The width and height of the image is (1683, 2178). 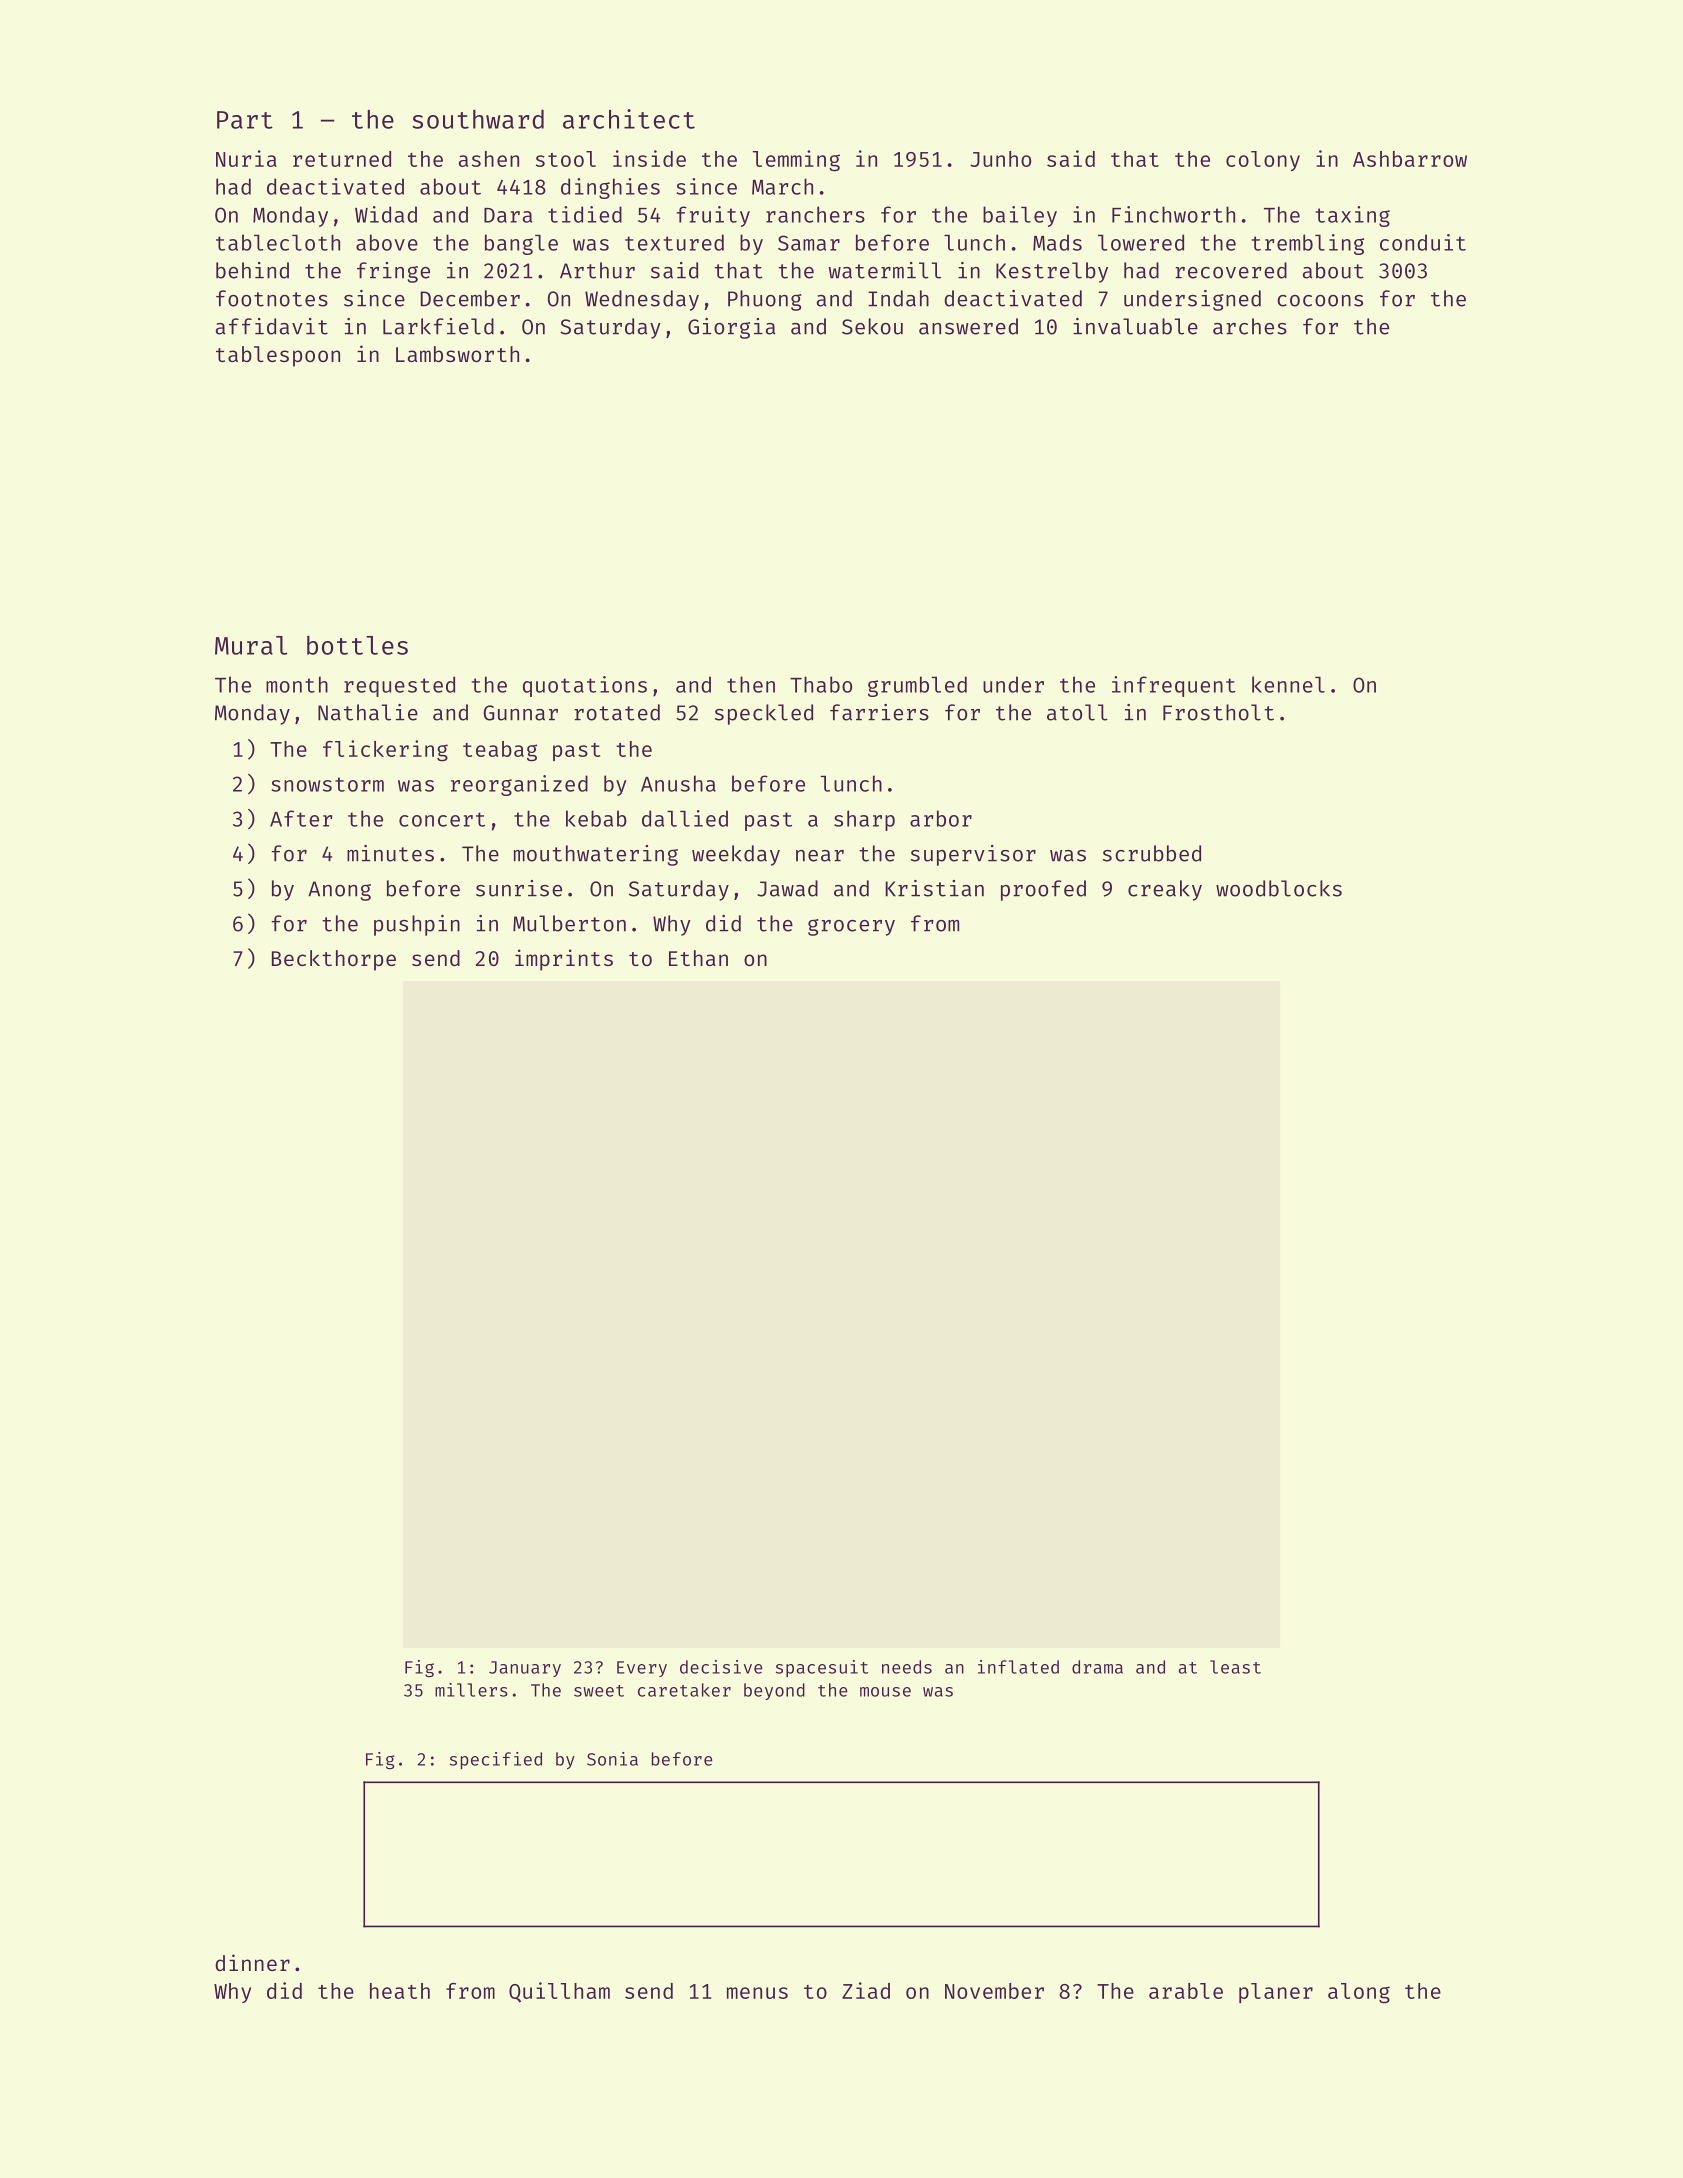 What do you see at coordinates (564, 960) in the image?
I see `imprints` at bounding box center [564, 960].
